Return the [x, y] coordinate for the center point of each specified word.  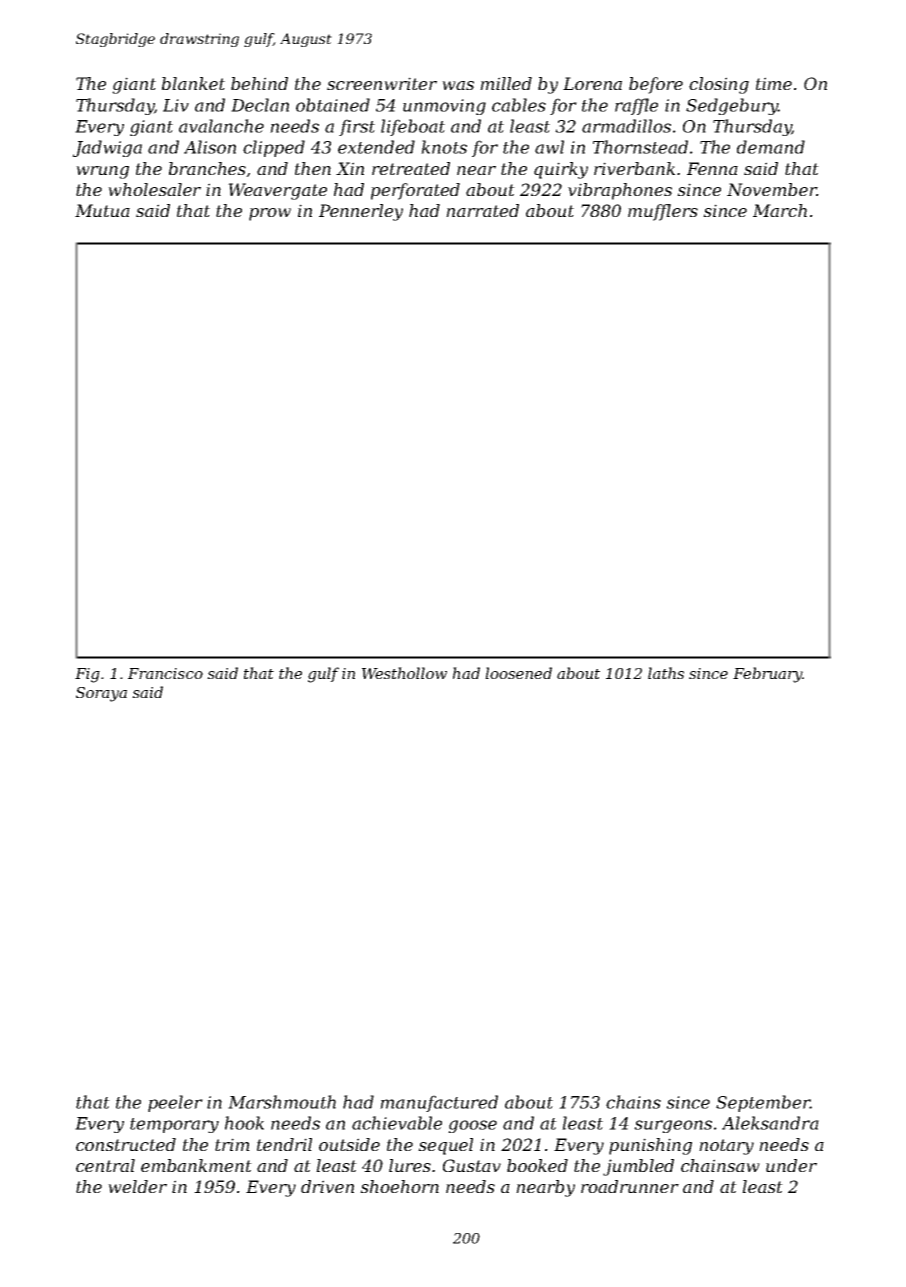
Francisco [165, 673]
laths [666, 673]
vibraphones [620, 191]
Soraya [101, 694]
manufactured [439, 1103]
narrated [482, 210]
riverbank [634, 168]
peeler [175, 1103]
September [763, 1103]
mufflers [663, 212]
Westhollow [404, 673]
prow [270, 214]
